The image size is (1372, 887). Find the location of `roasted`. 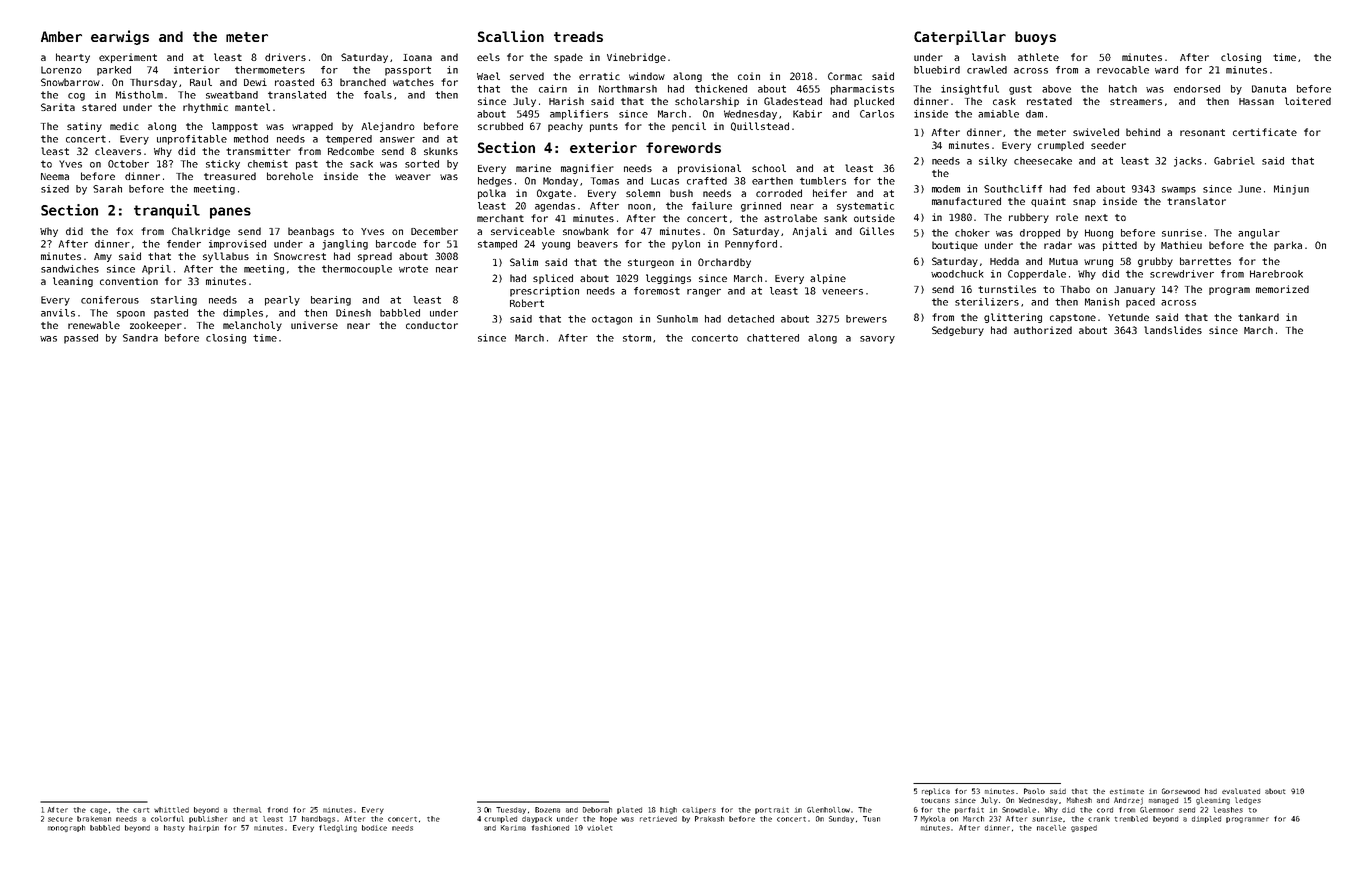

roasted is located at coordinates (294, 82).
